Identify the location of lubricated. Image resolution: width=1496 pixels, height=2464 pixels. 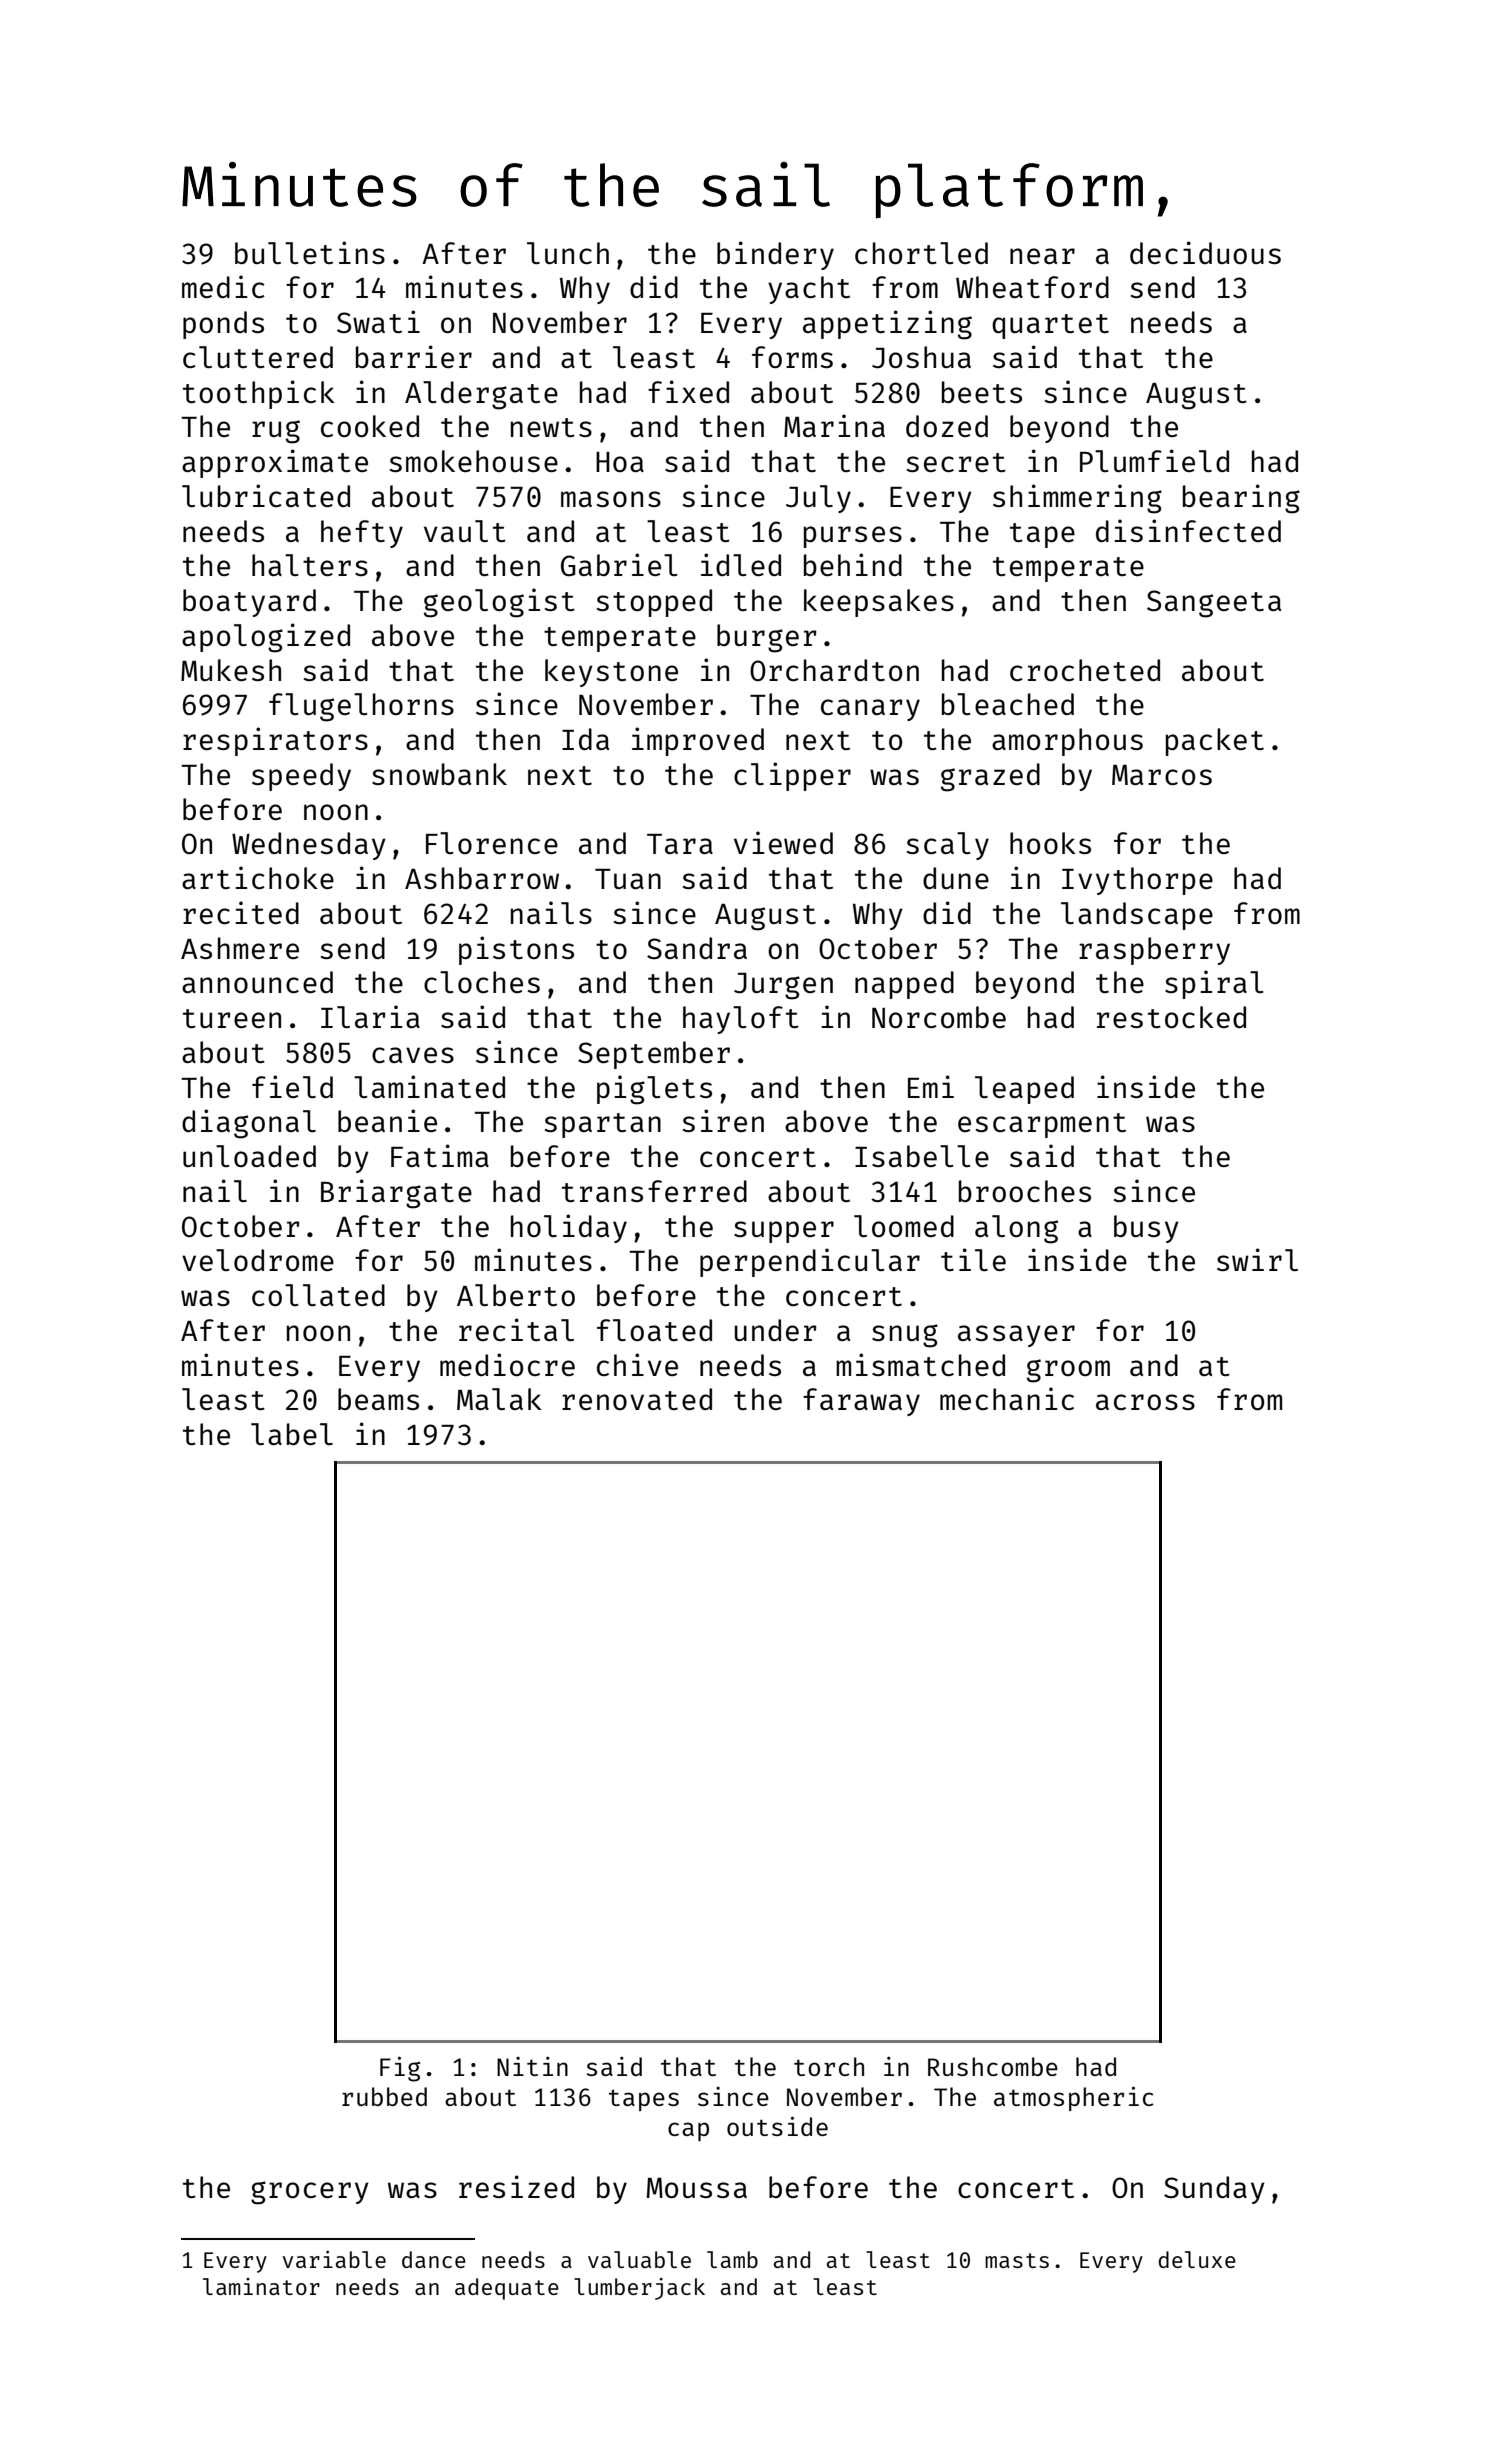
(266, 495).
